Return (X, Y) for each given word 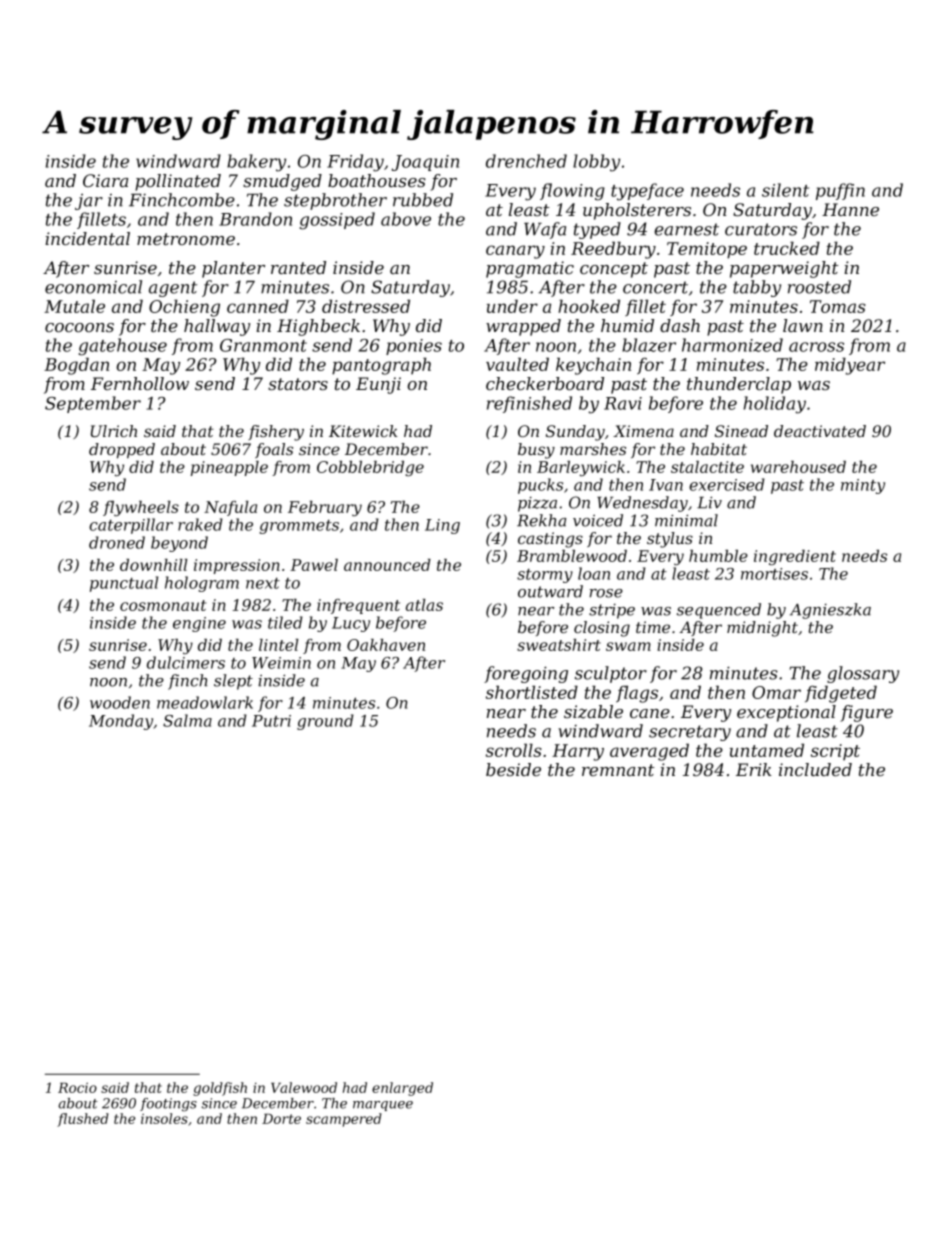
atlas (424, 605)
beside (513, 769)
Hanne (850, 209)
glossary (863, 674)
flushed (83, 1120)
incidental (87, 238)
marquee (383, 1106)
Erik (754, 769)
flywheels (141, 508)
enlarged (402, 1089)
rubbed (423, 200)
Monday (121, 722)
